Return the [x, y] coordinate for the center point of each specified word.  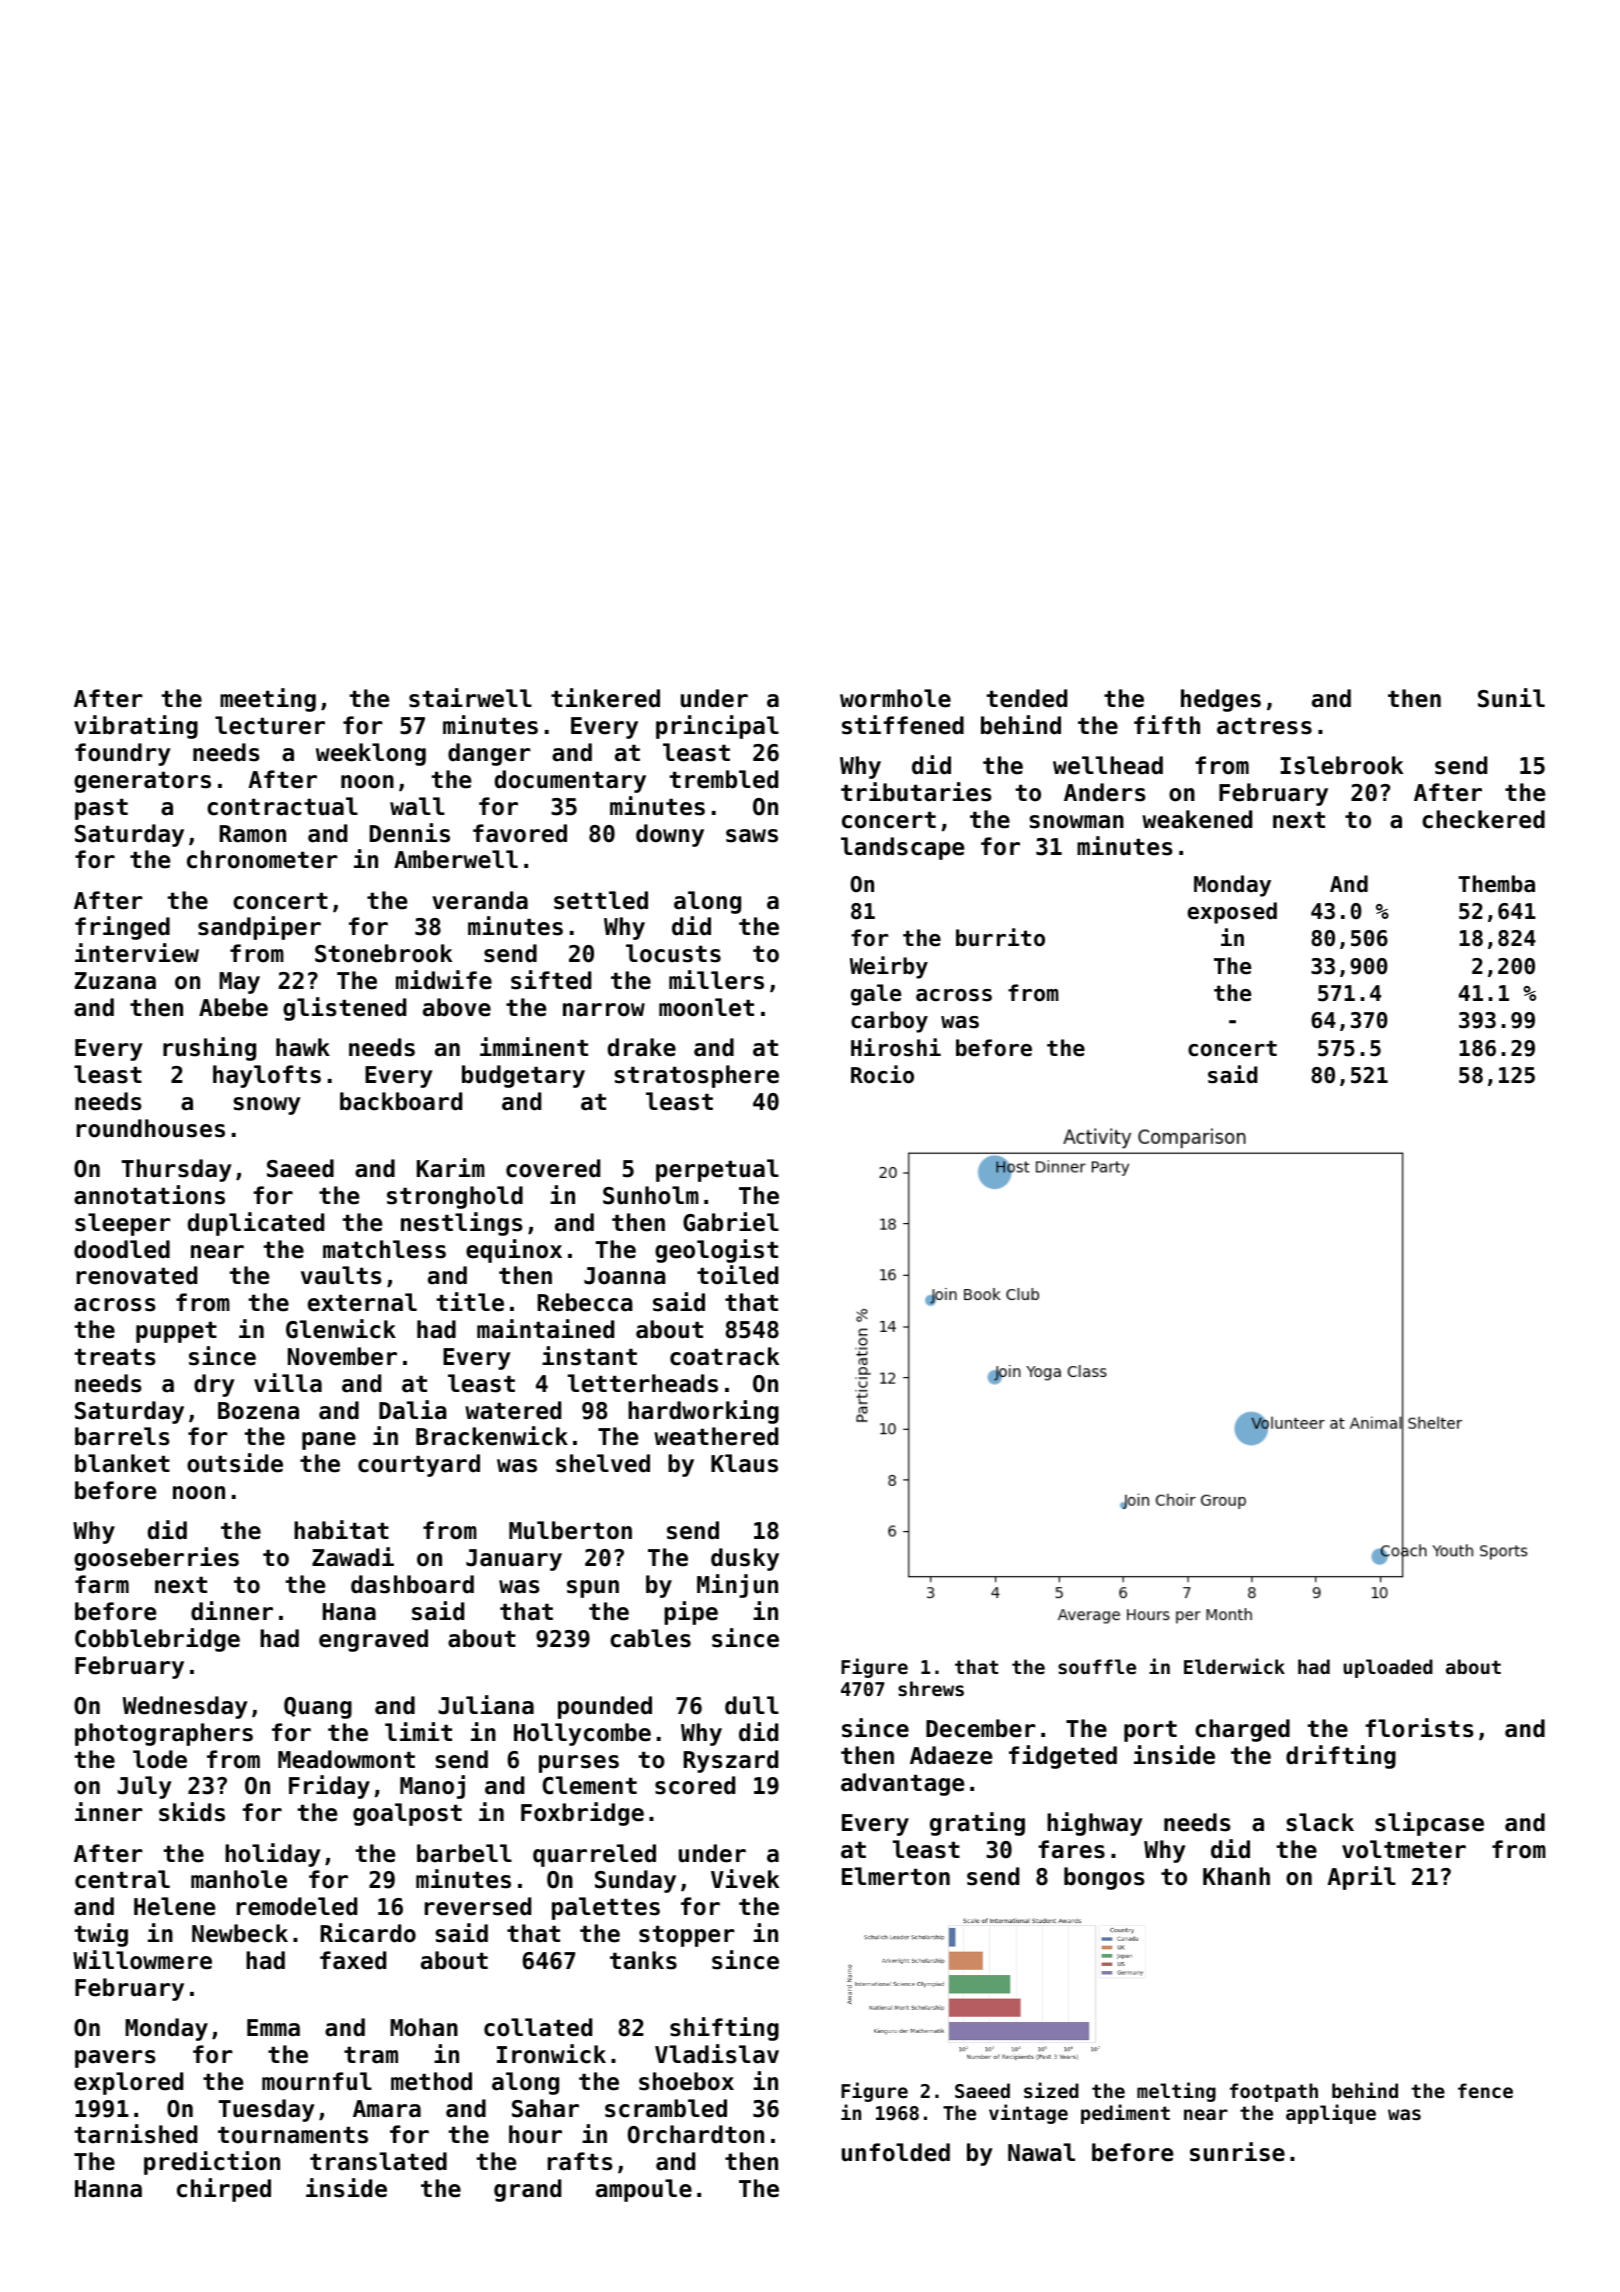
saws [752, 836]
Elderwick [1234, 1666]
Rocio [882, 1074]
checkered [1483, 819]
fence [1485, 2090]
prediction [212, 2163]
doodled [122, 1249]
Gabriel [731, 1222]
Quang [318, 1708]
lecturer [270, 725]
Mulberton [570, 1530]
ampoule [644, 2190]
